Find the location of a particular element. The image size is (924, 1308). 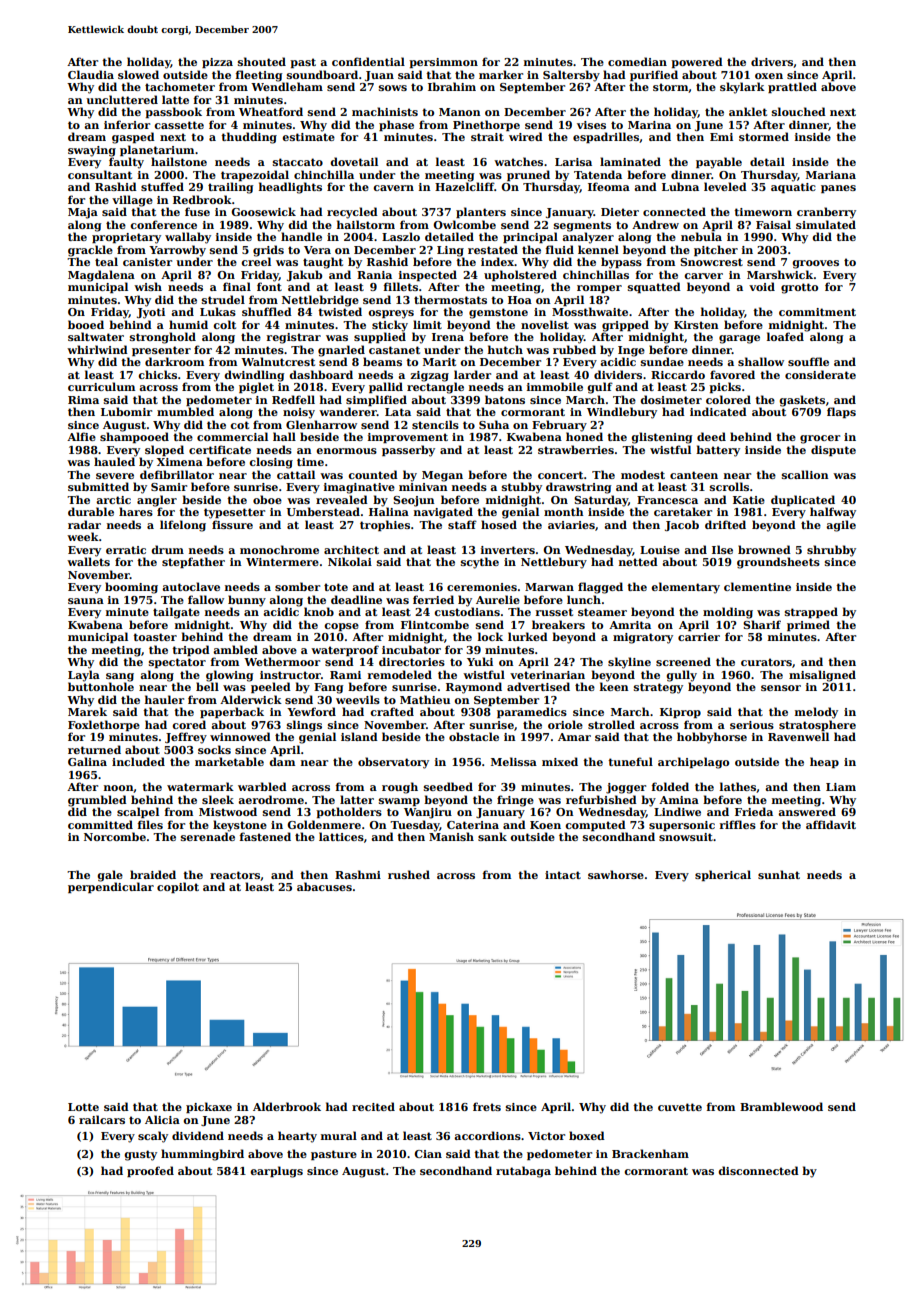

principal is located at coordinates (530, 237).
